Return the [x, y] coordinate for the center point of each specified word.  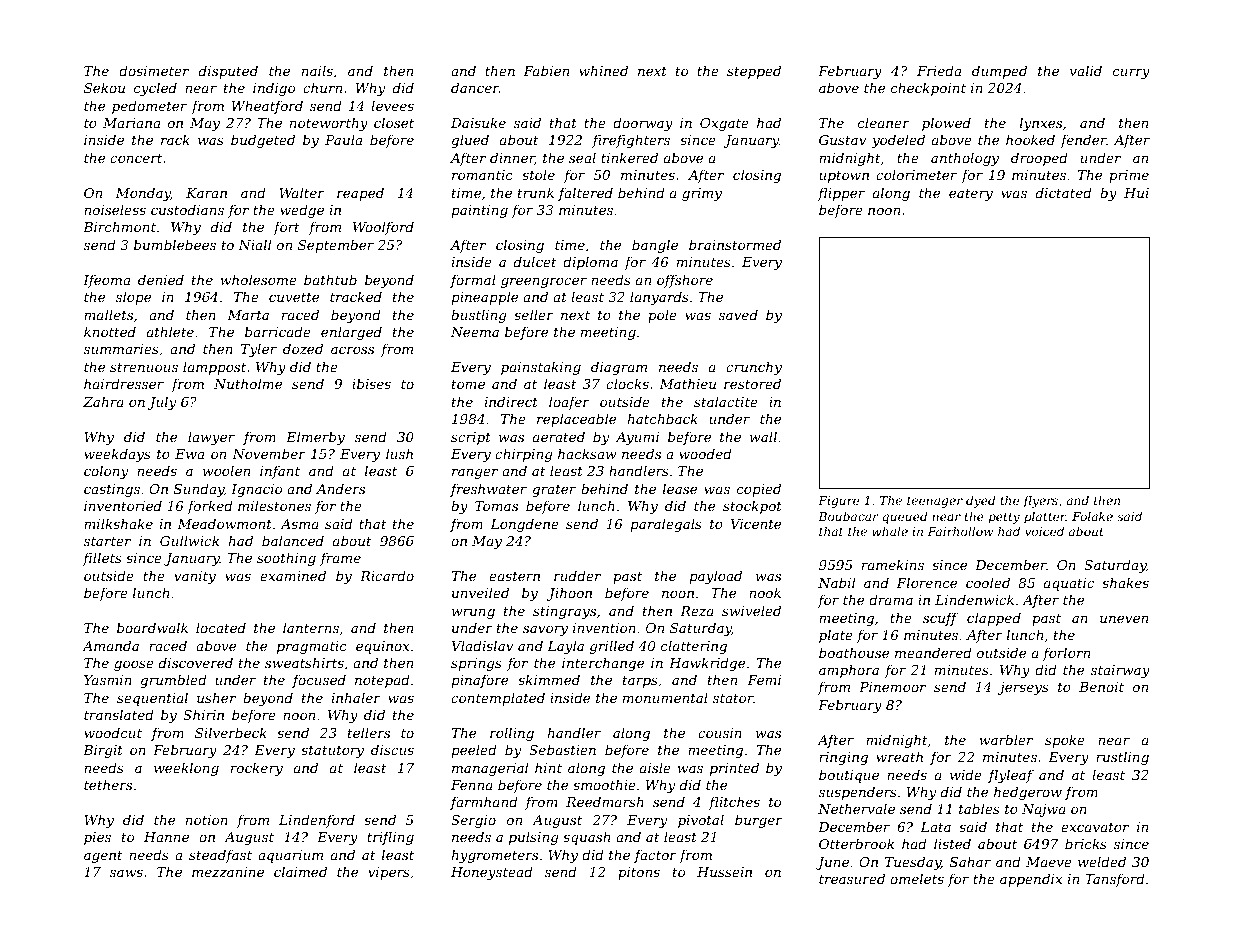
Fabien [546, 70]
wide [966, 774]
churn [322, 87]
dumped [999, 72]
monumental [665, 697]
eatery [971, 195]
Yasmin [108, 680]
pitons [639, 873]
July [162, 403]
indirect [511, 401]
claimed [300, 871]
